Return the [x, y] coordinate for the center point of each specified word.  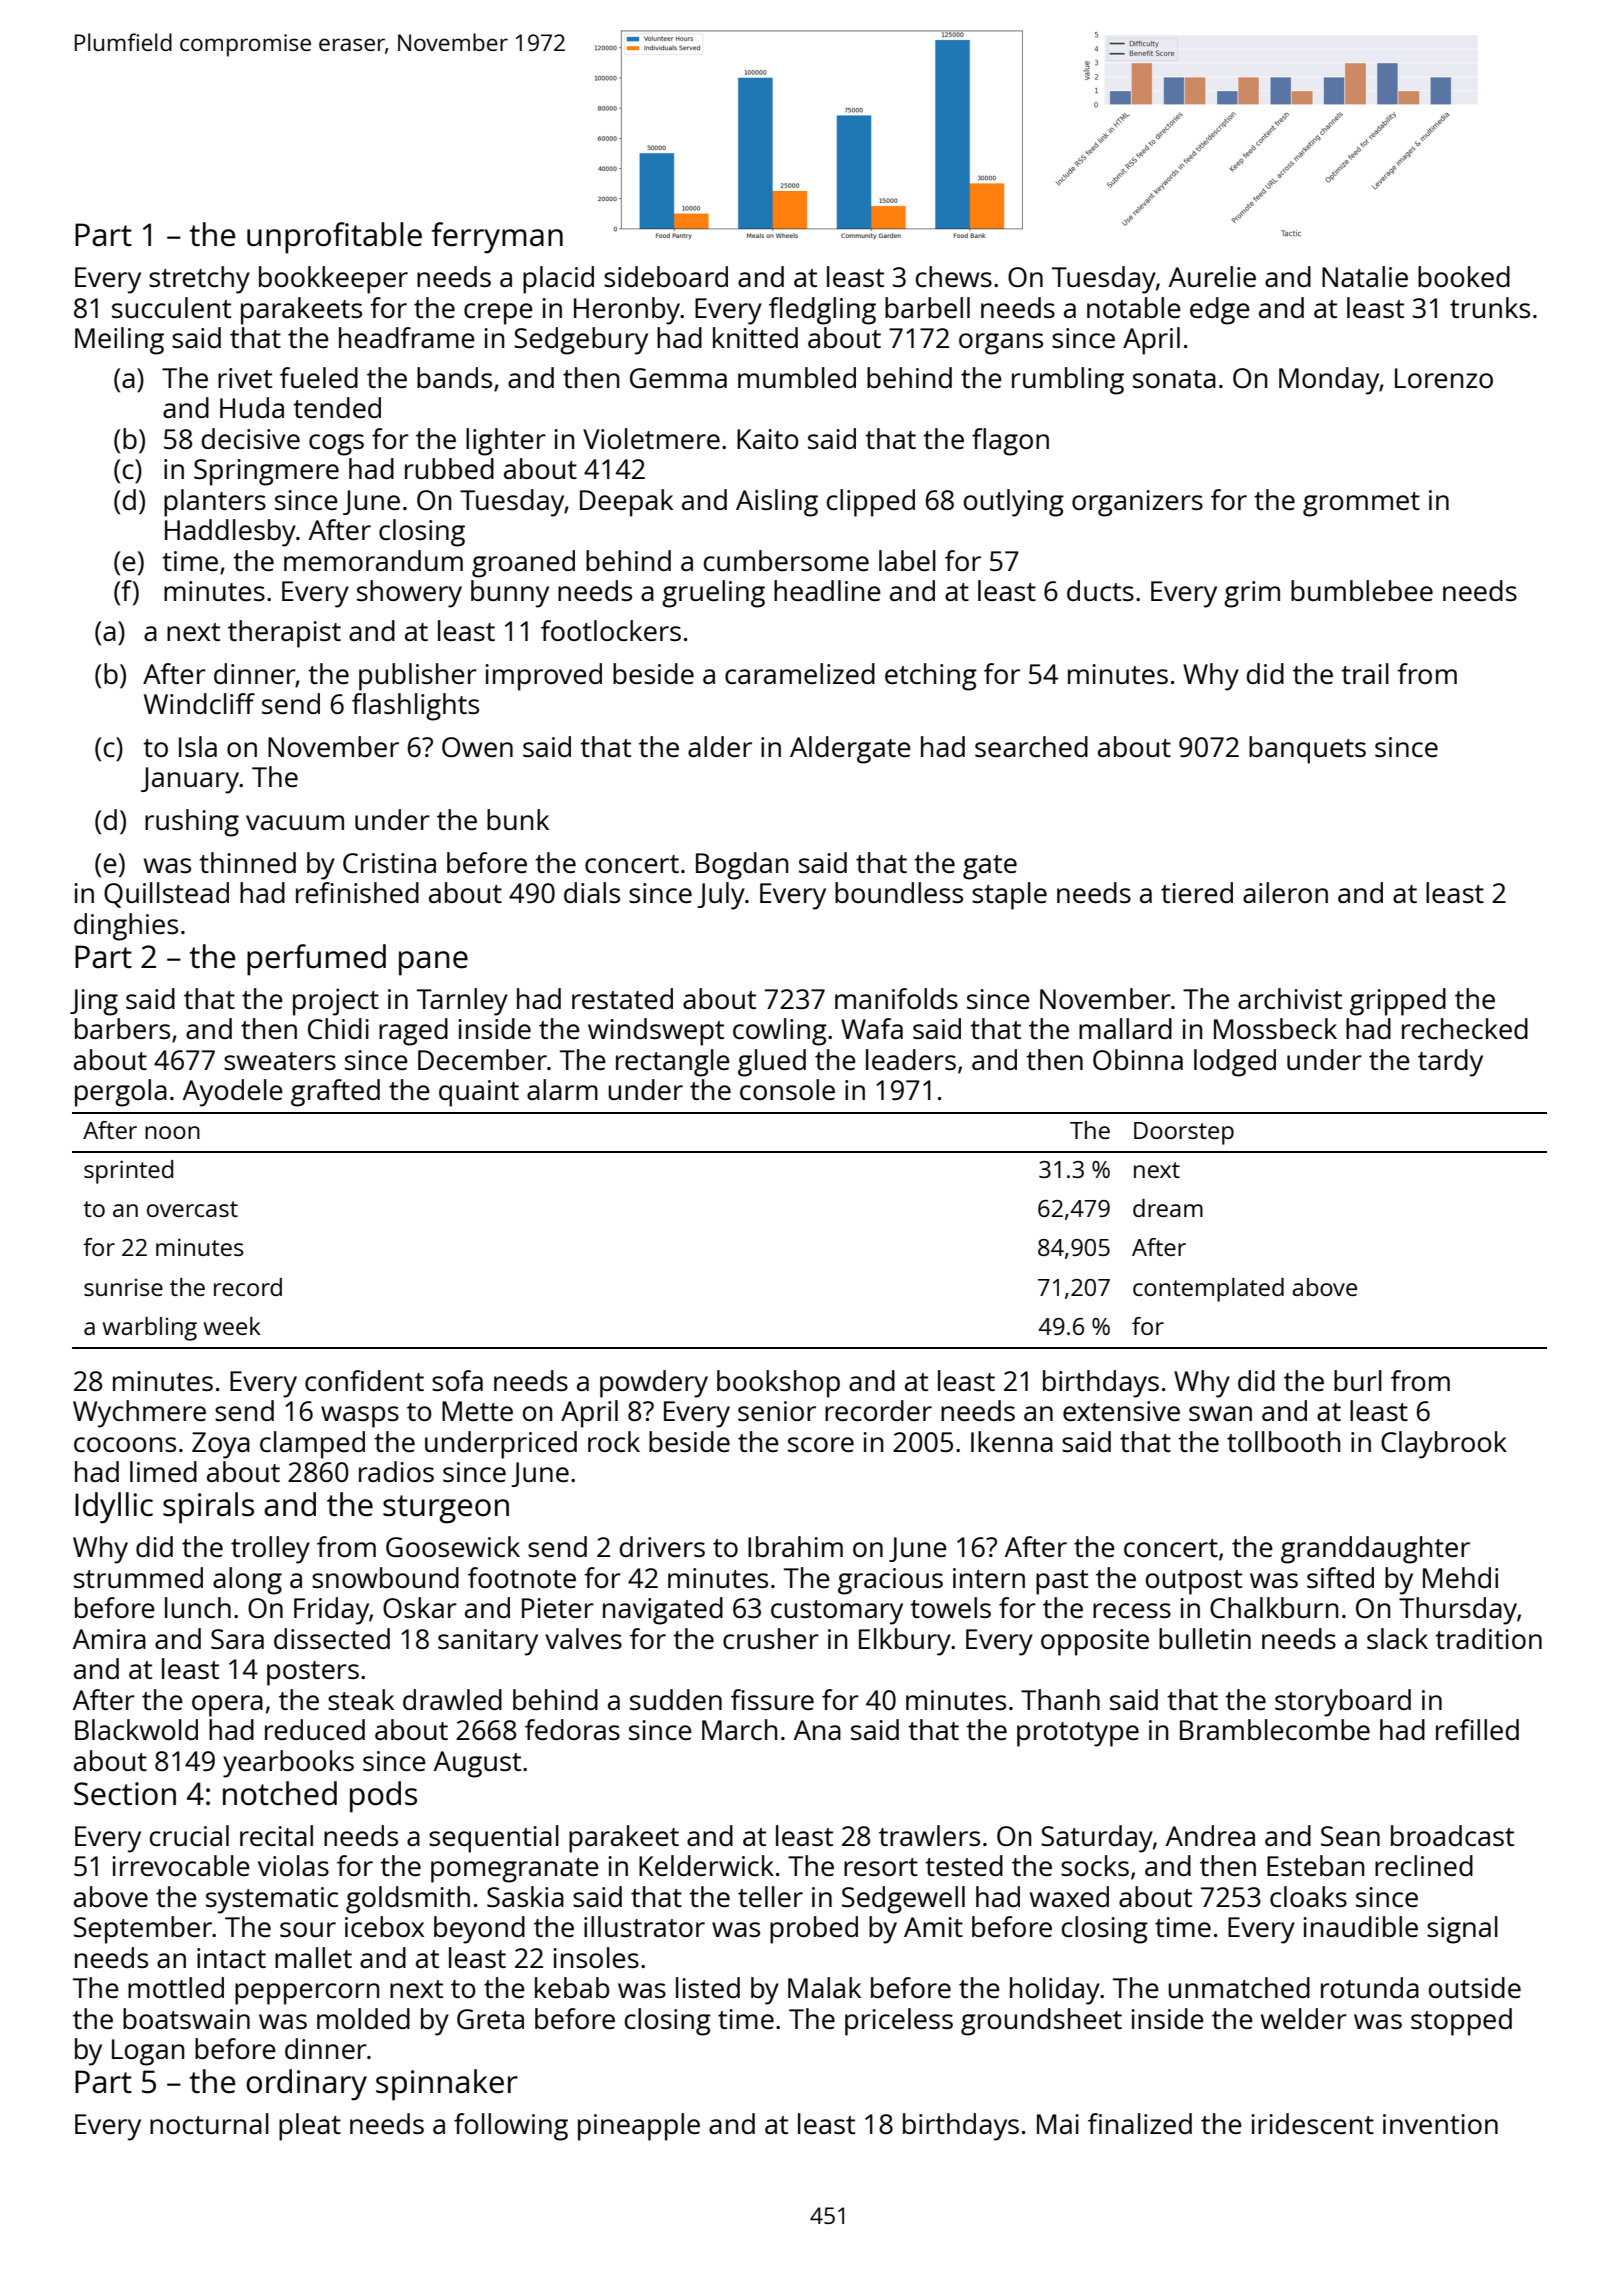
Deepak [626, 503]
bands [454, 377]
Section [125, 1794]
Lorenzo [1444, 378]
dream [1168, 1208]
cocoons [125, 1444]
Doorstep [1184, 1133]
